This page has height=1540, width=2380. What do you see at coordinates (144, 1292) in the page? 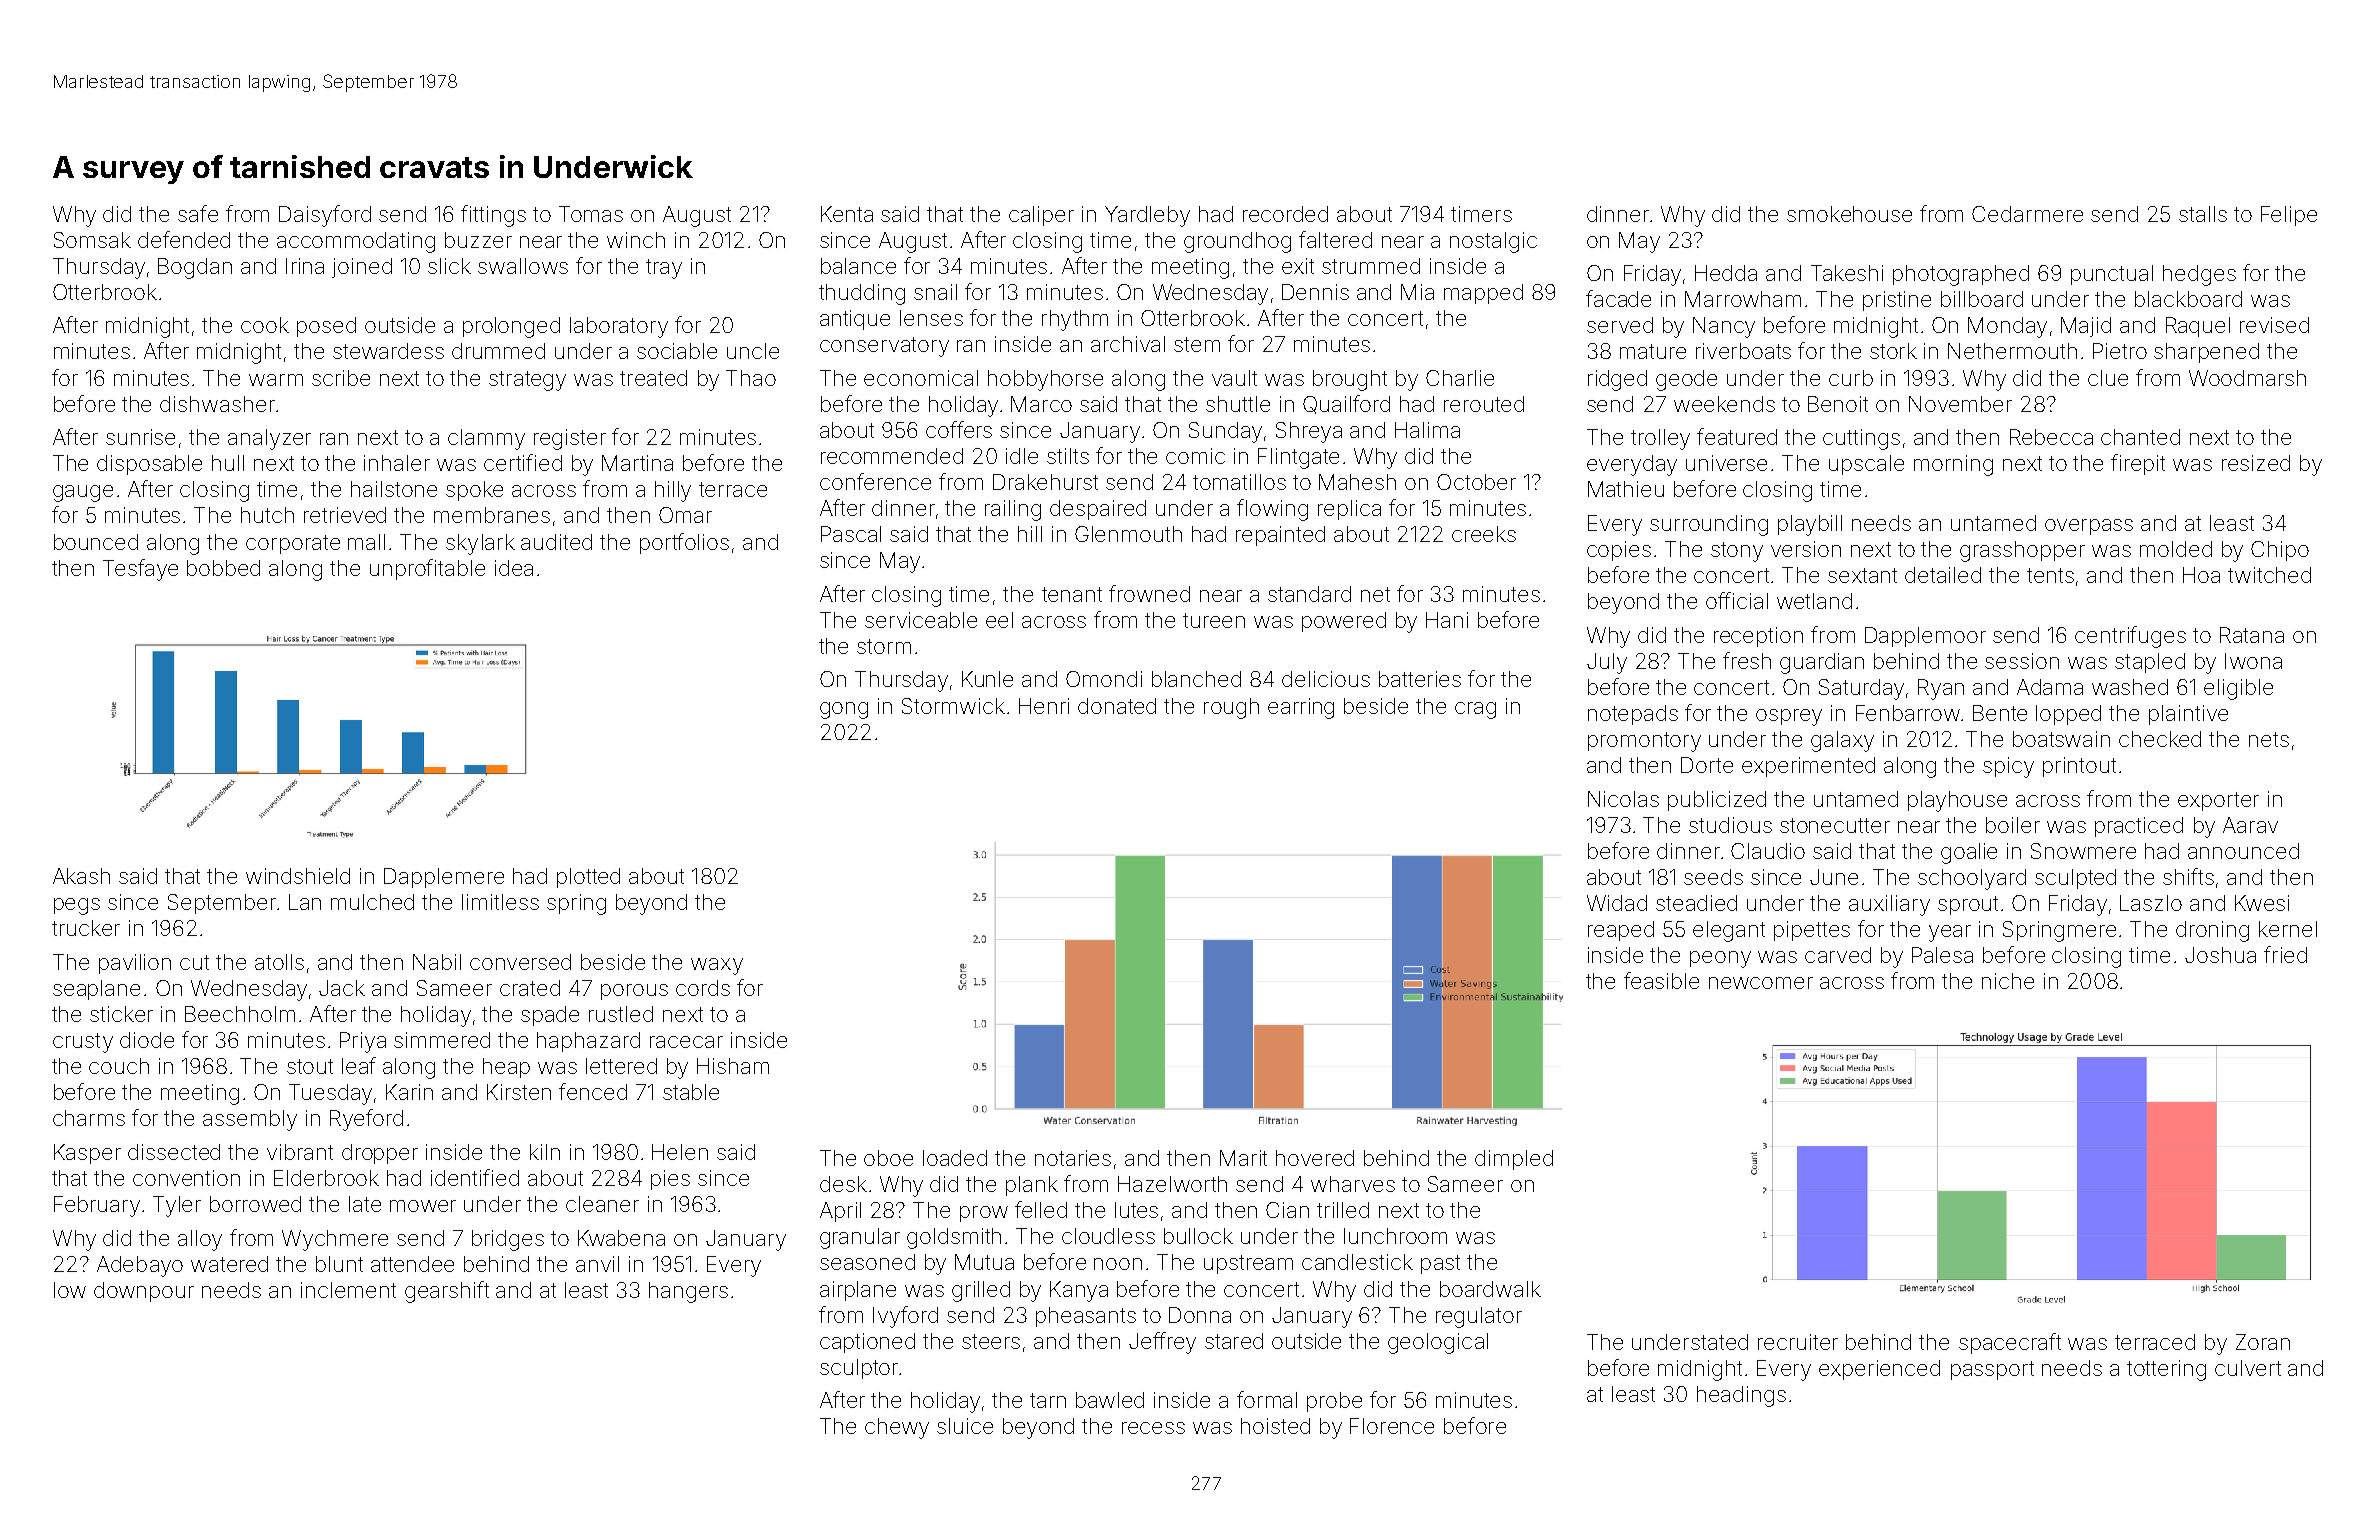
I see `downpour` at bounding box center [144, 1292].
